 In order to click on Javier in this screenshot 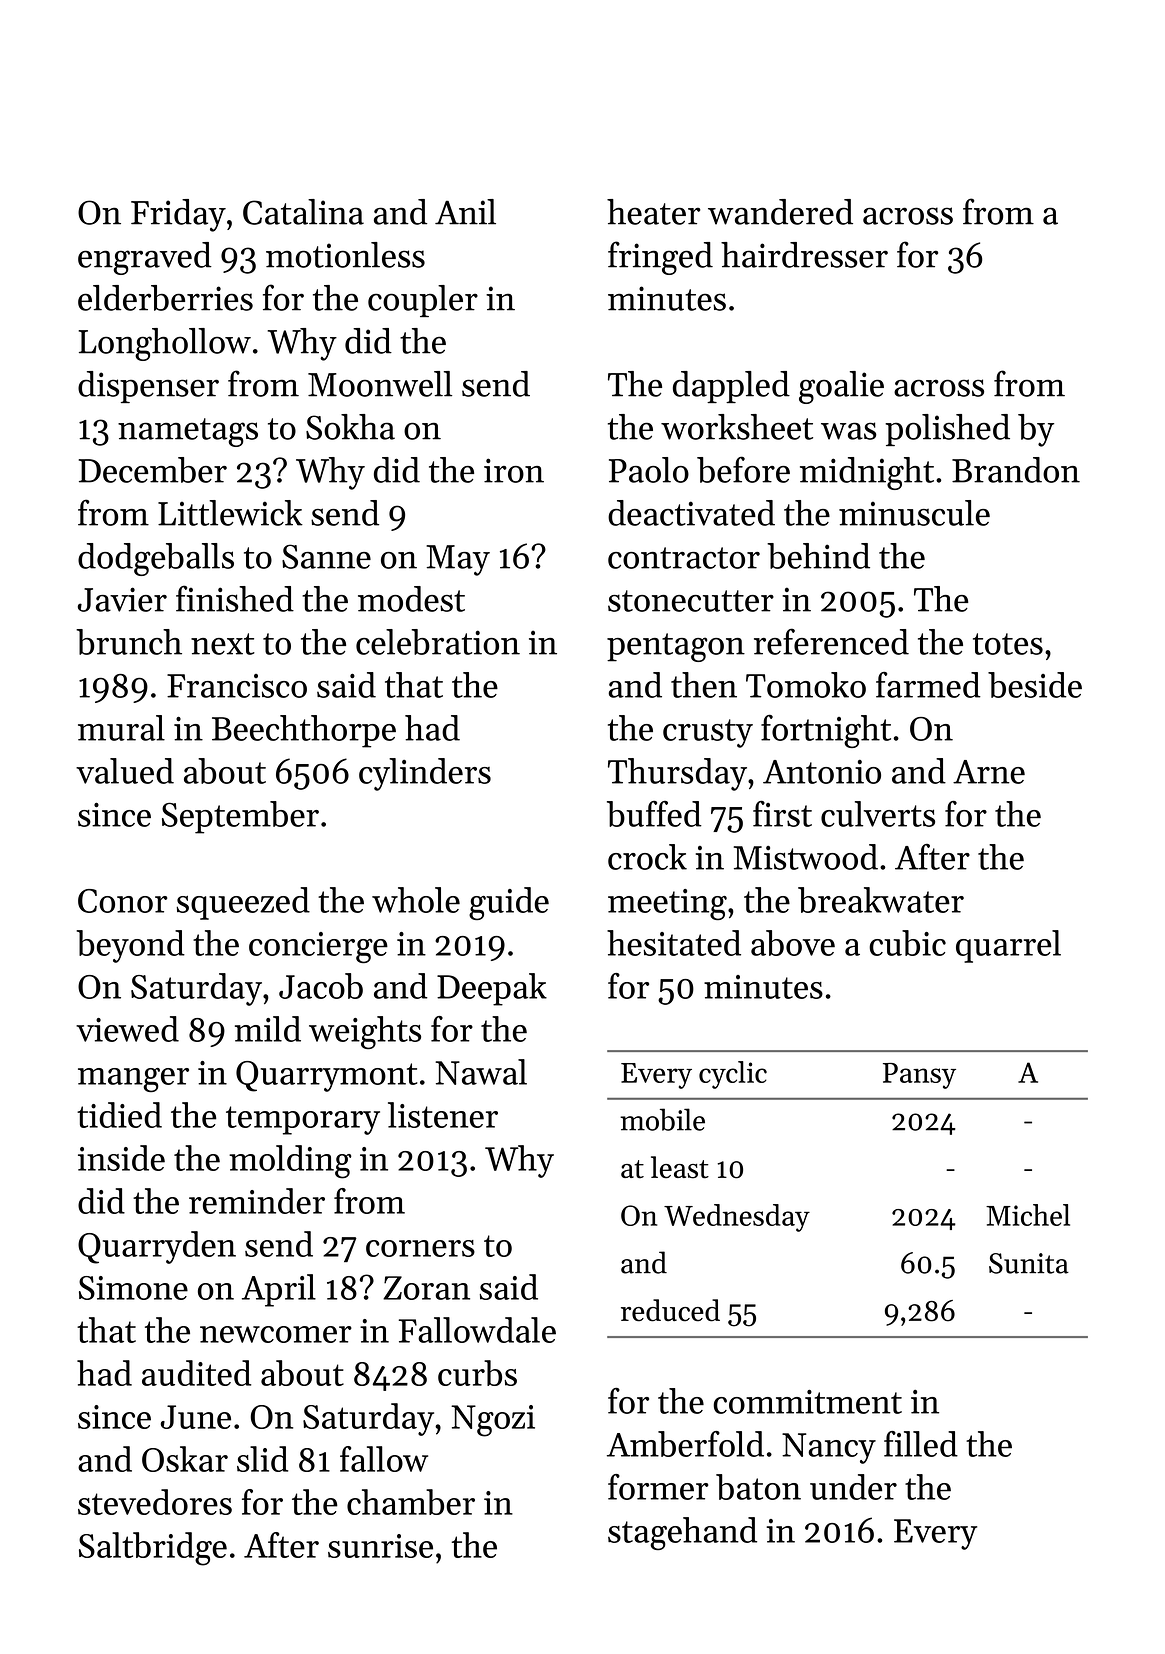, I will do `click(122, 599)`.
